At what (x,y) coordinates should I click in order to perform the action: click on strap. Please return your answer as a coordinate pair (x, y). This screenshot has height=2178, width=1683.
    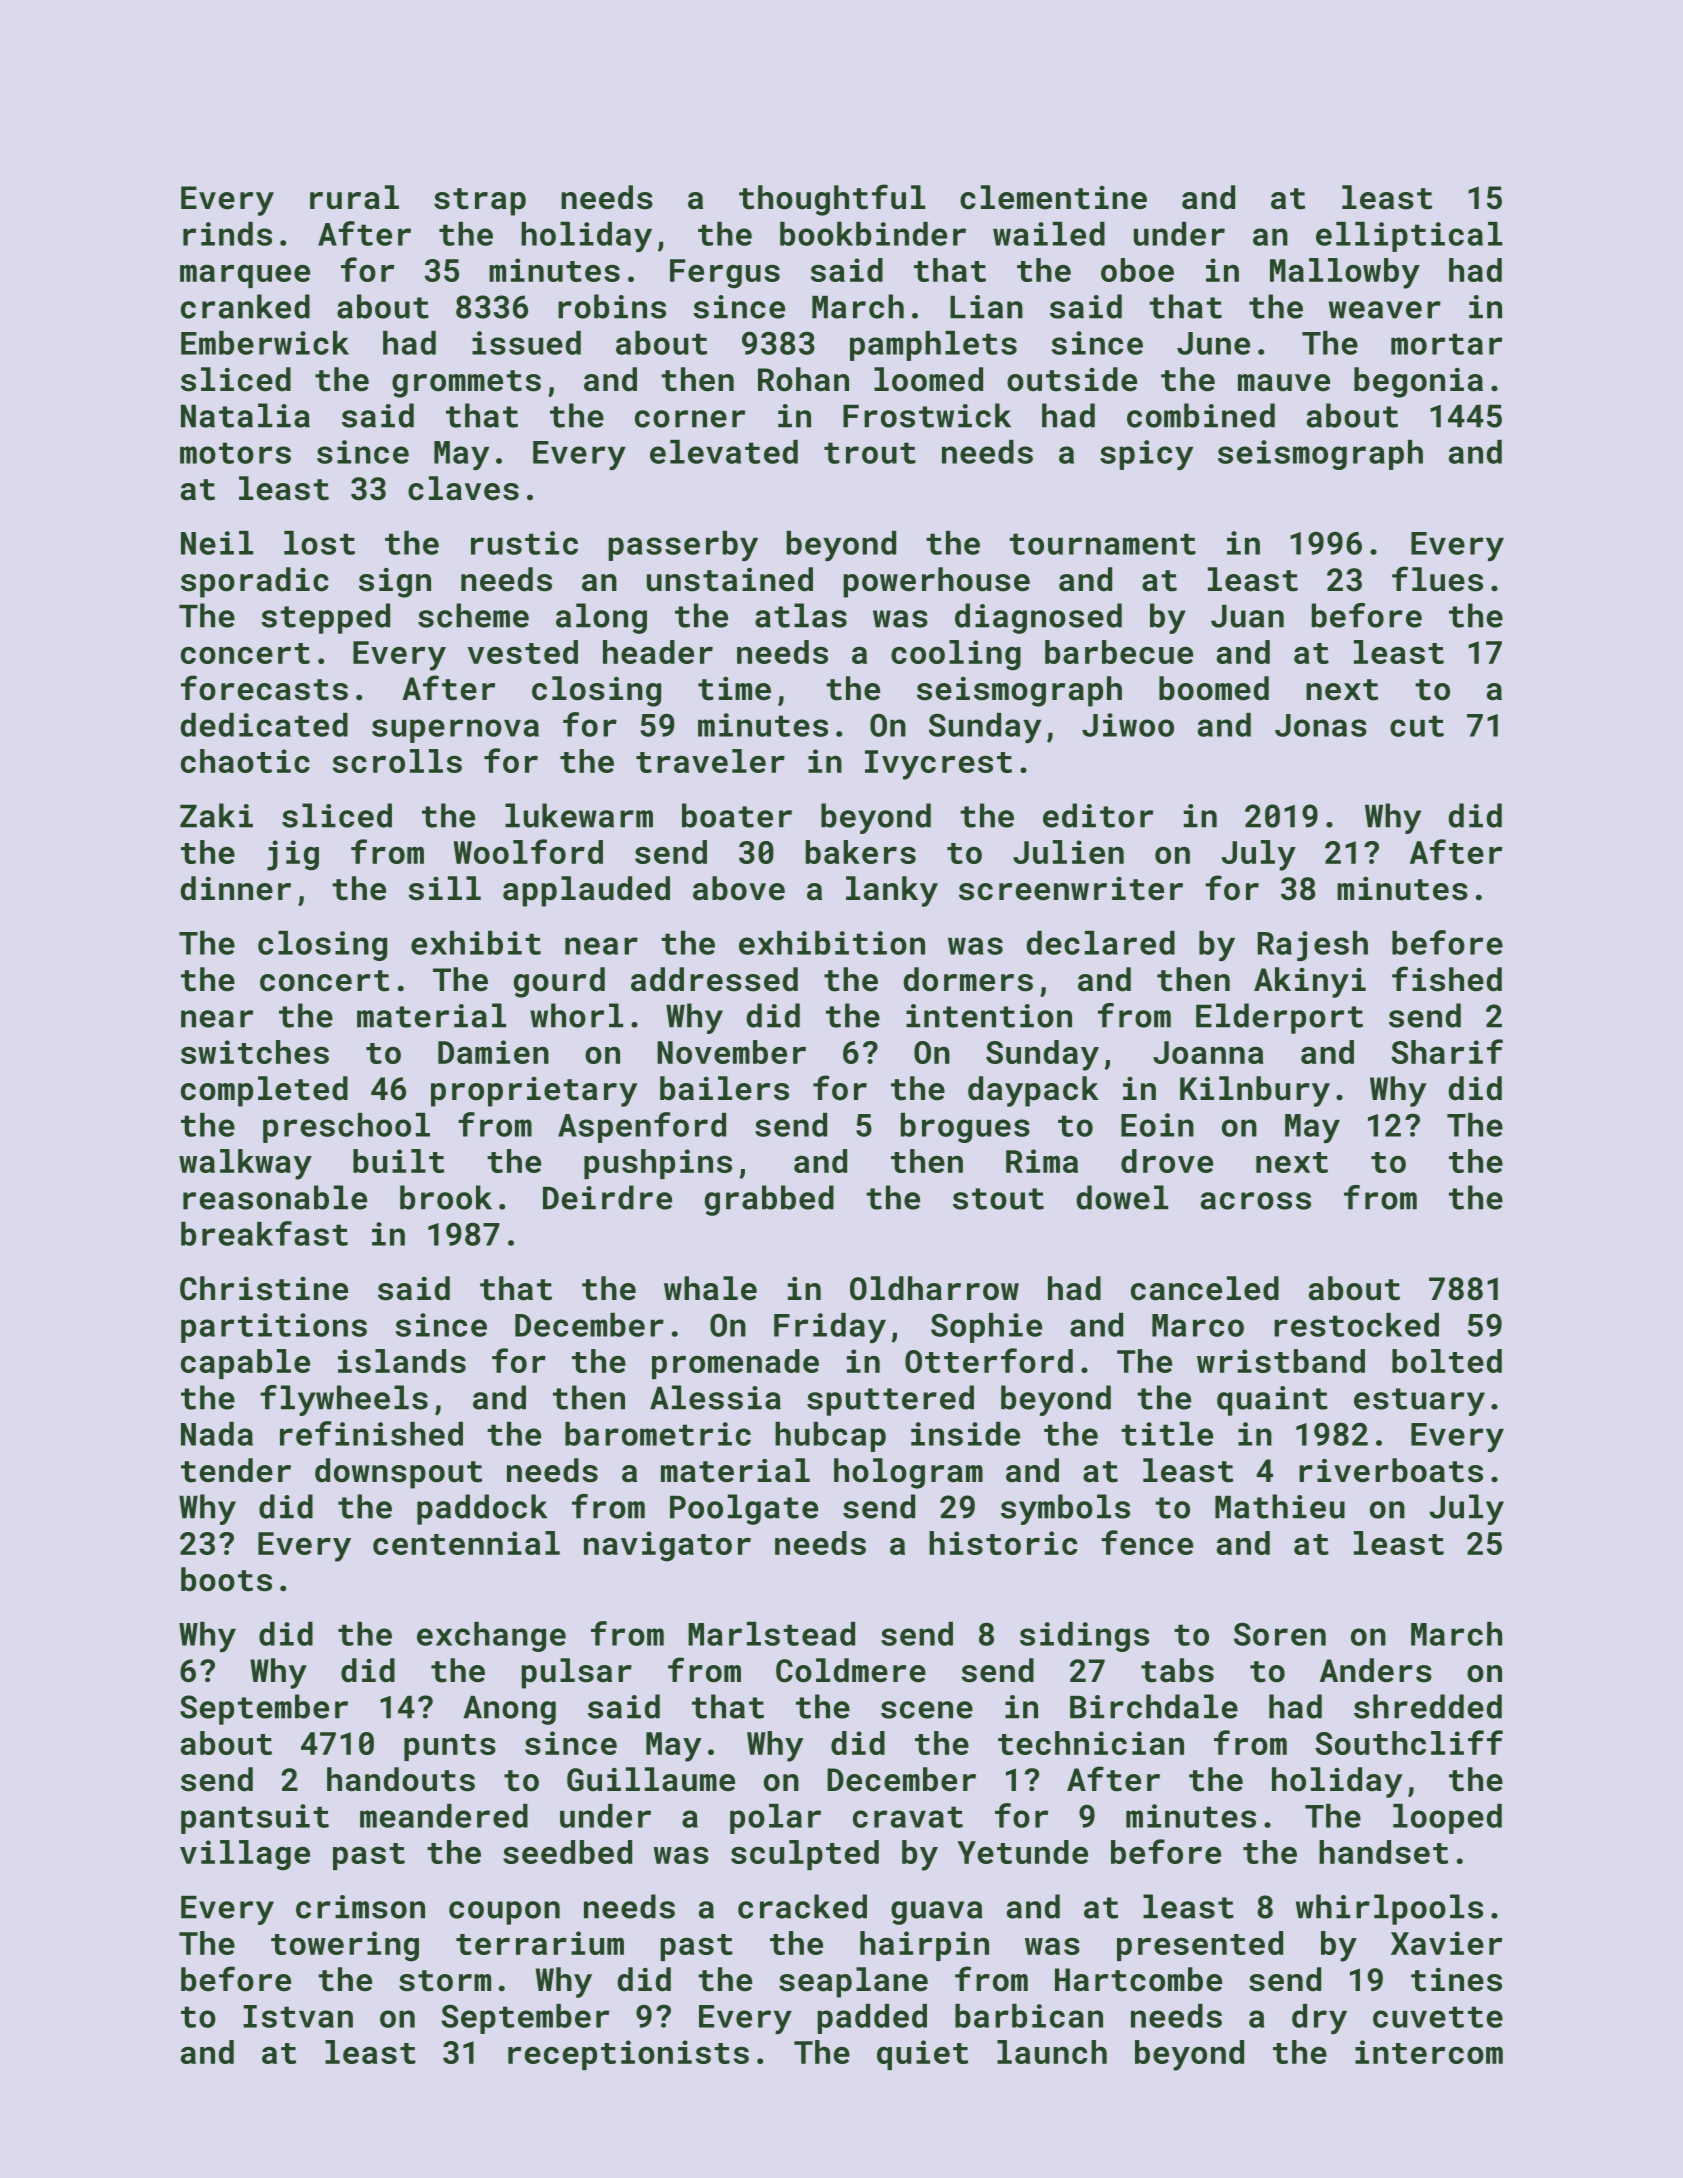
    Looking at the image, I should click on (480, 202).
